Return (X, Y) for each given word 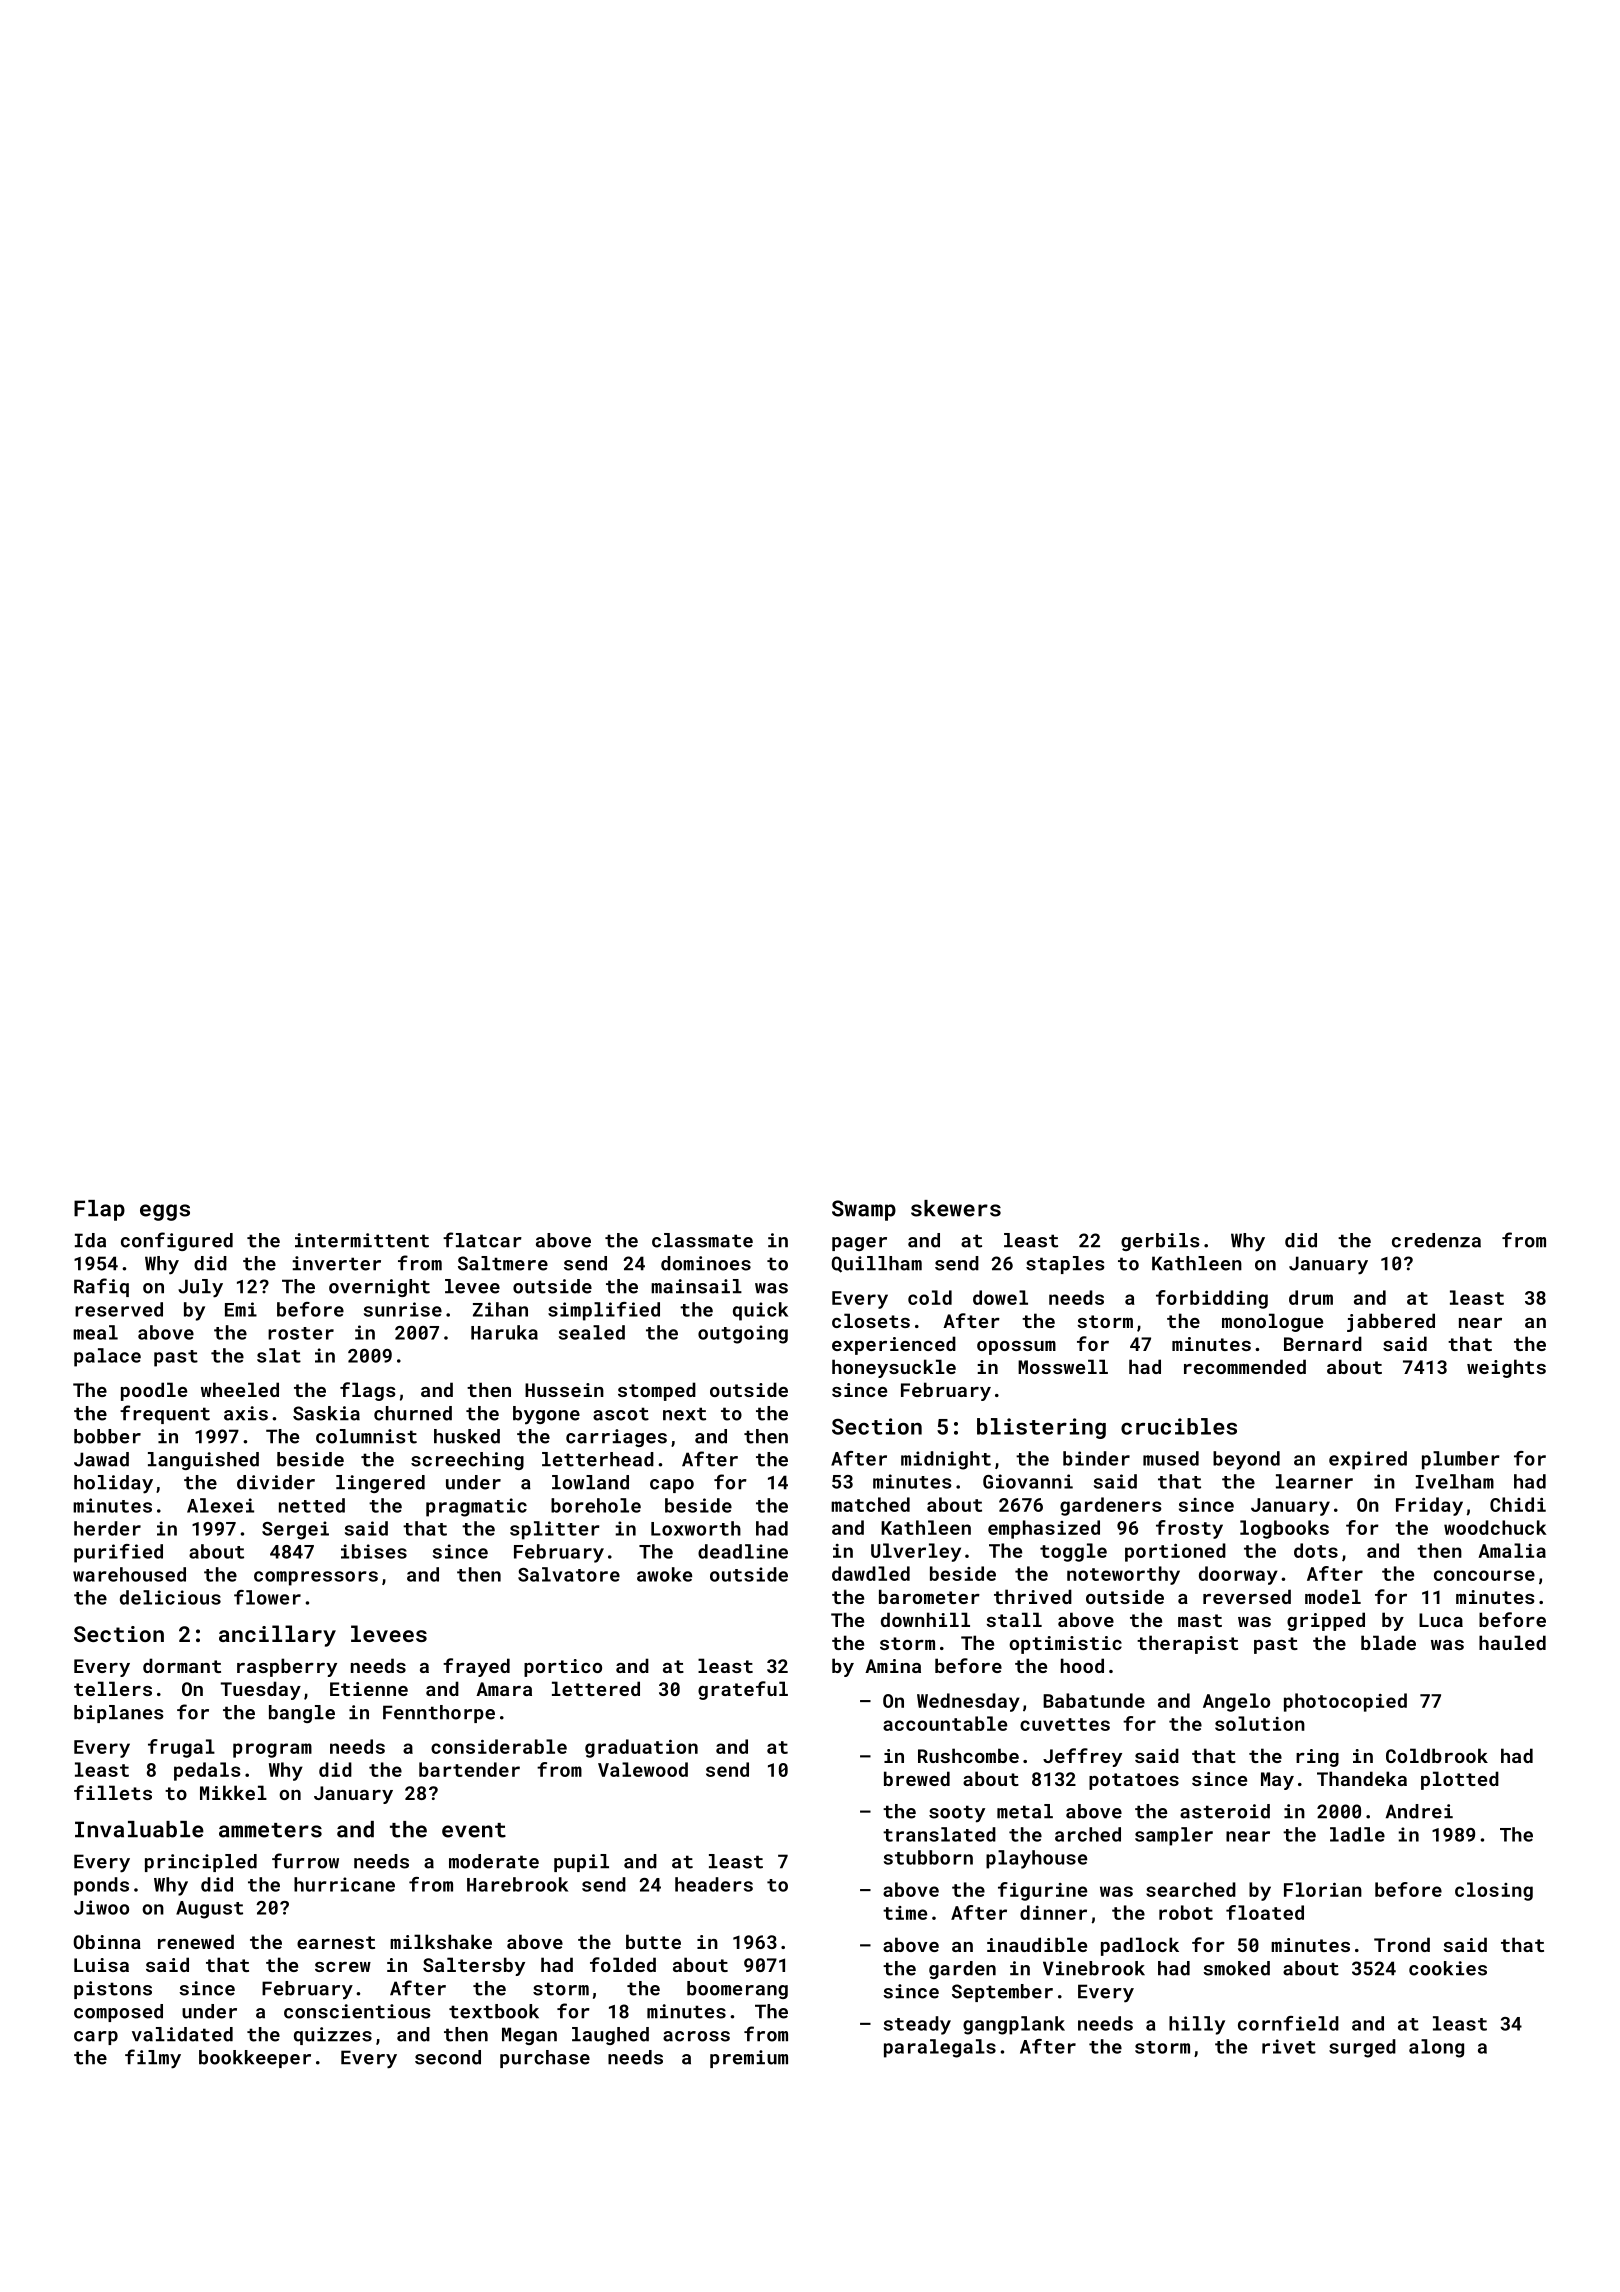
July (200, 1288)
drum (1311, 1297)
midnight (946, 1460)
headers (714, 1884)
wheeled (240, 1389)
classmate (702, 1240)
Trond (1402, 1944)
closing (1494, 1891)
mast (1200, 1620)
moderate (494, 1861)
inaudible (1037, 1944)
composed (118, 2013)
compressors (316, 1578)
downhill (925, 1619)
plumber (1461, 1460)
